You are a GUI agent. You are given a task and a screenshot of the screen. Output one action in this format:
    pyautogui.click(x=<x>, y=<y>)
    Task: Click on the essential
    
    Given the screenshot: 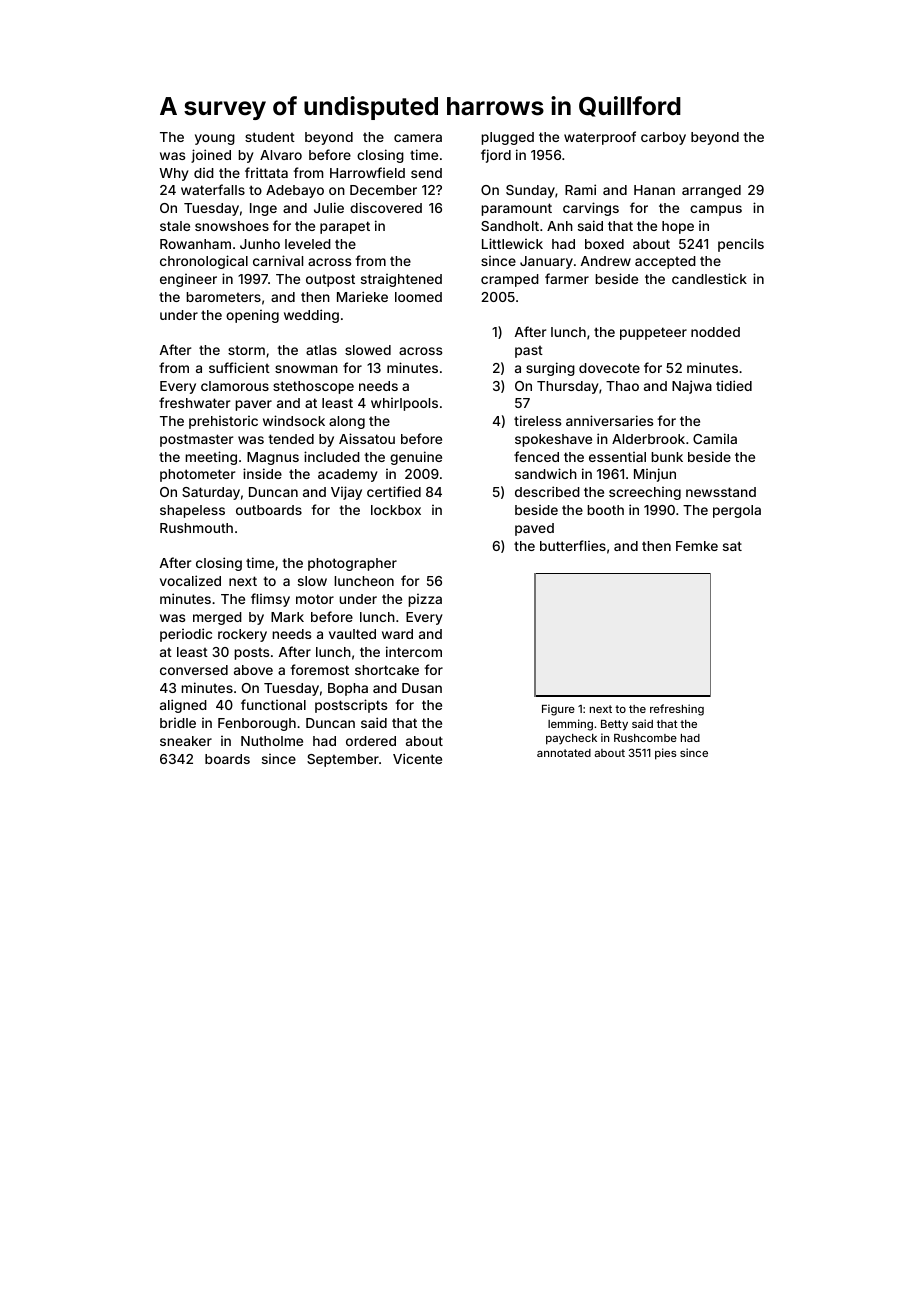 What is the action you would take?
    pyautogui.click(x=617, y=457)
